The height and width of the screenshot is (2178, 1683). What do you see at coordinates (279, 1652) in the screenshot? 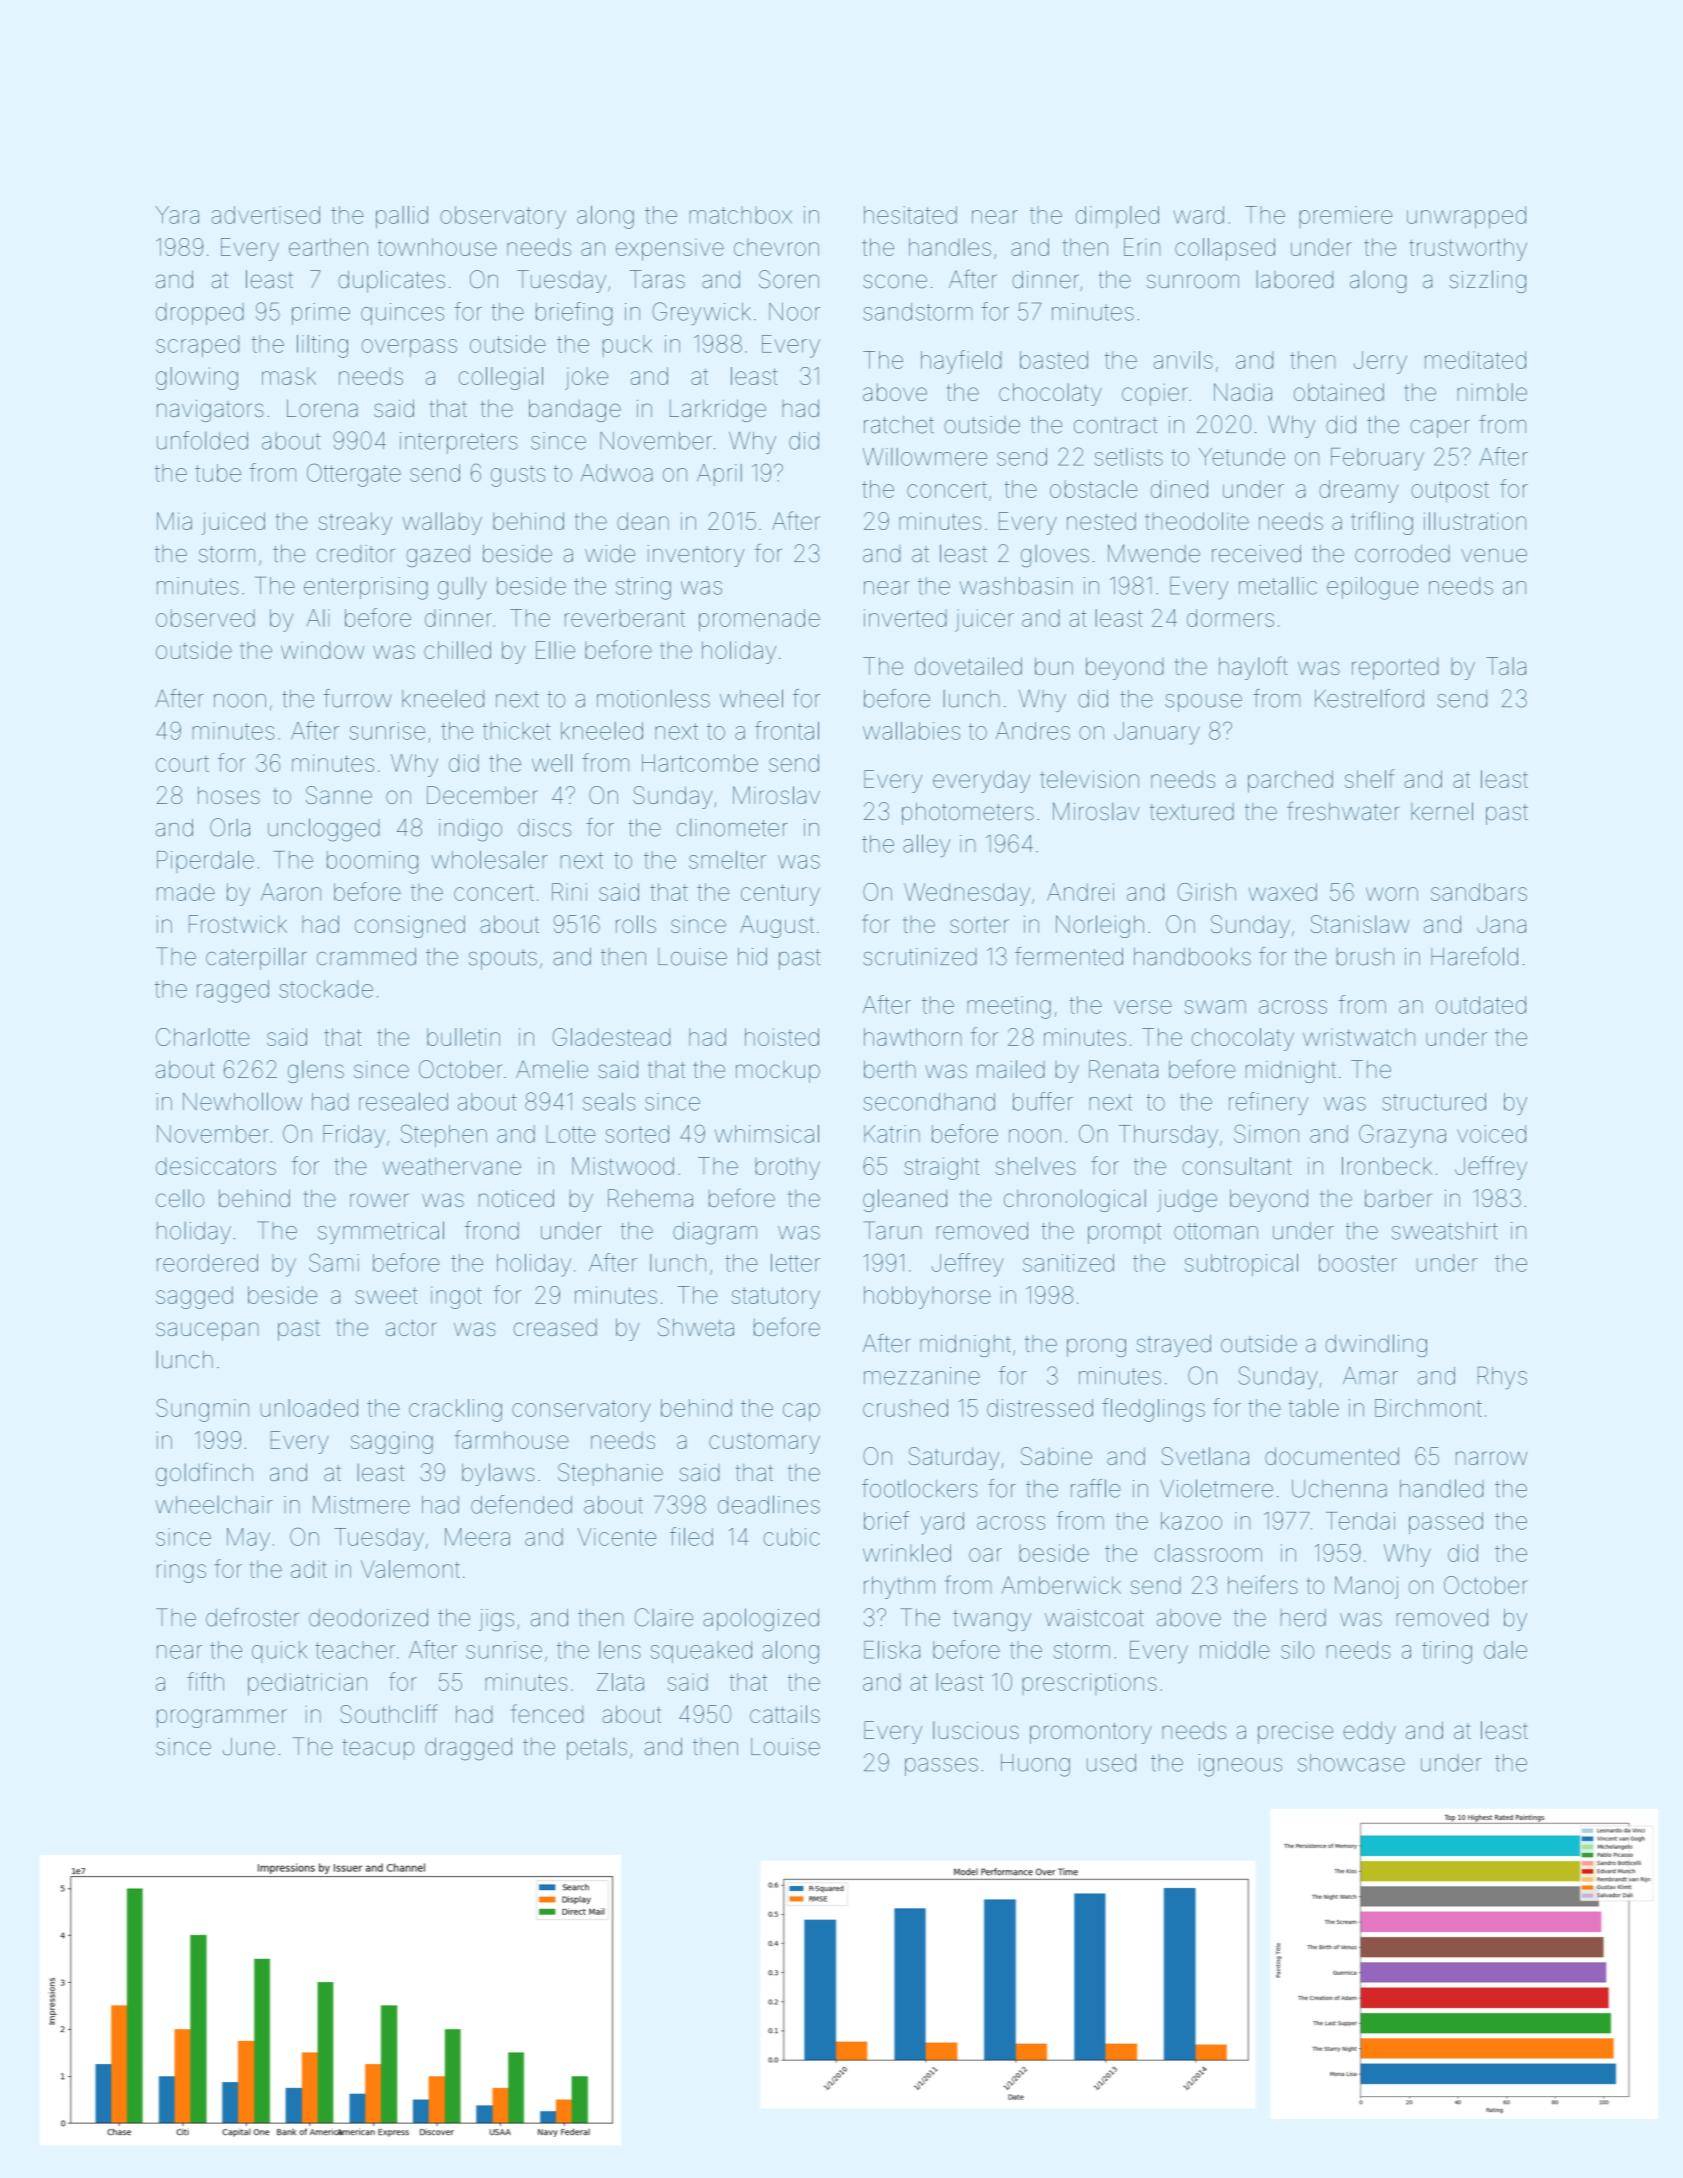
I see `quick` at bounding box center [279, 1652].
